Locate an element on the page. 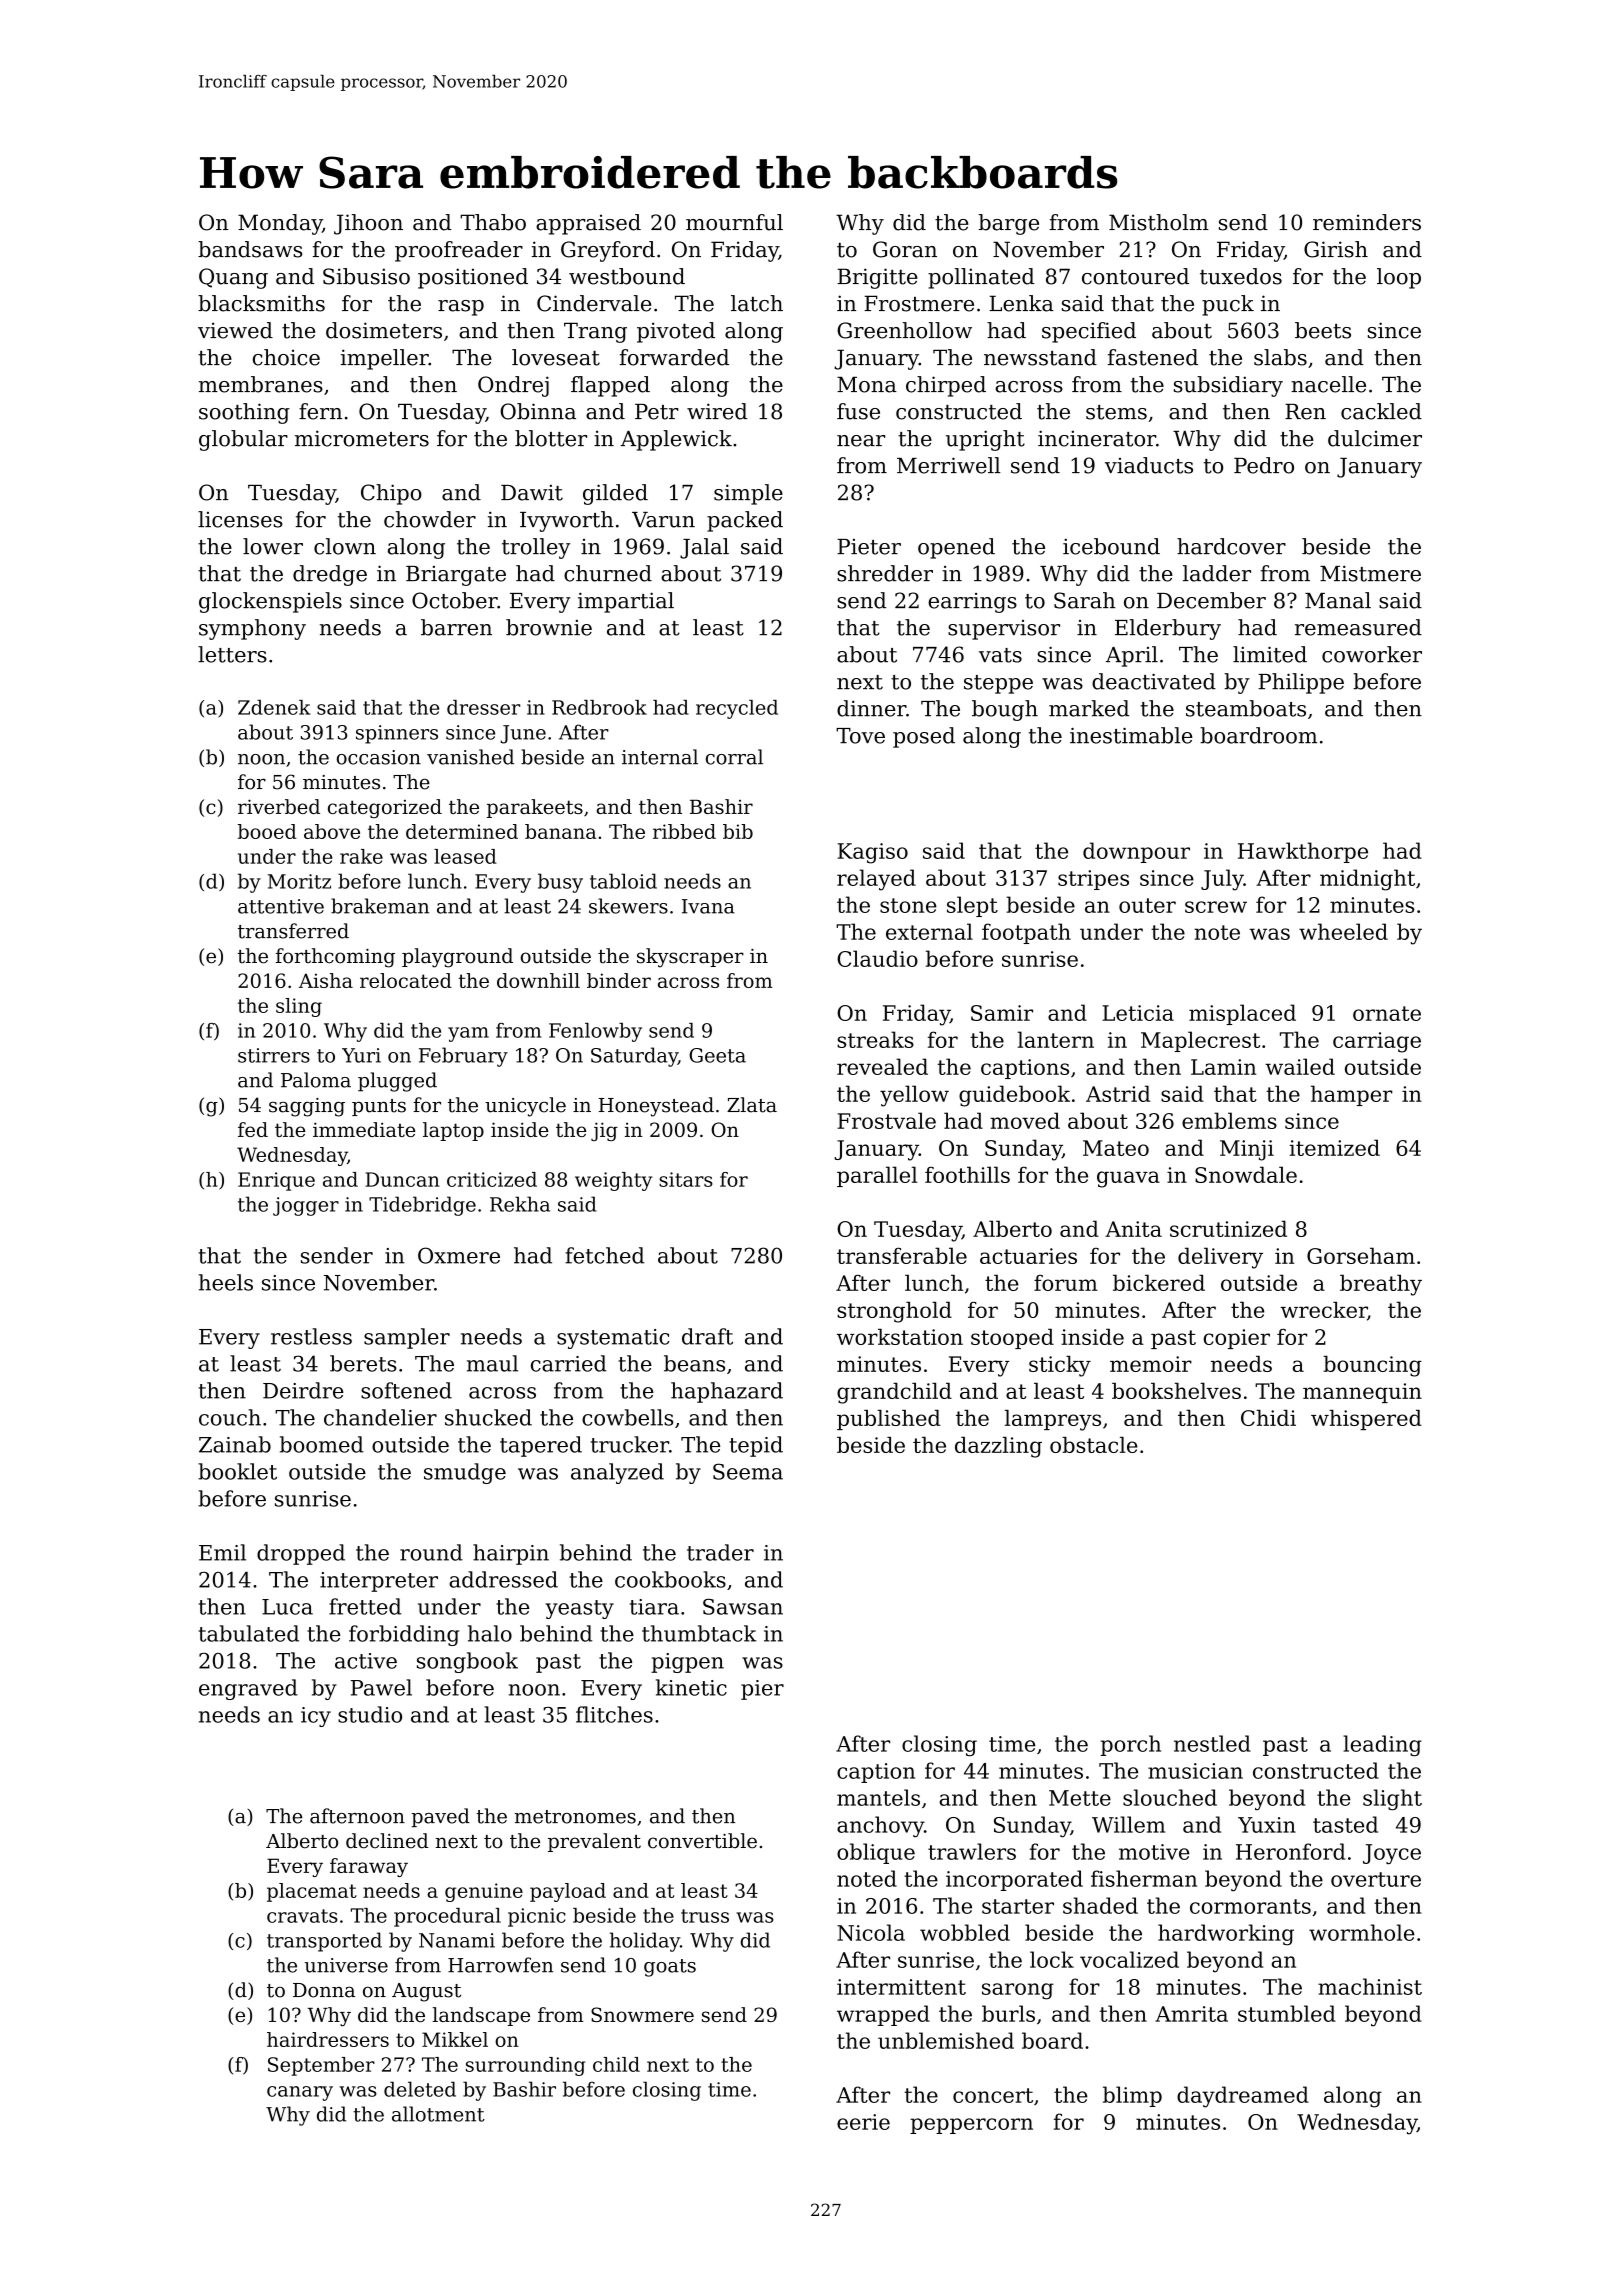 The image size is (1620, 2292). softened is located at coordinates (406, 1390).
